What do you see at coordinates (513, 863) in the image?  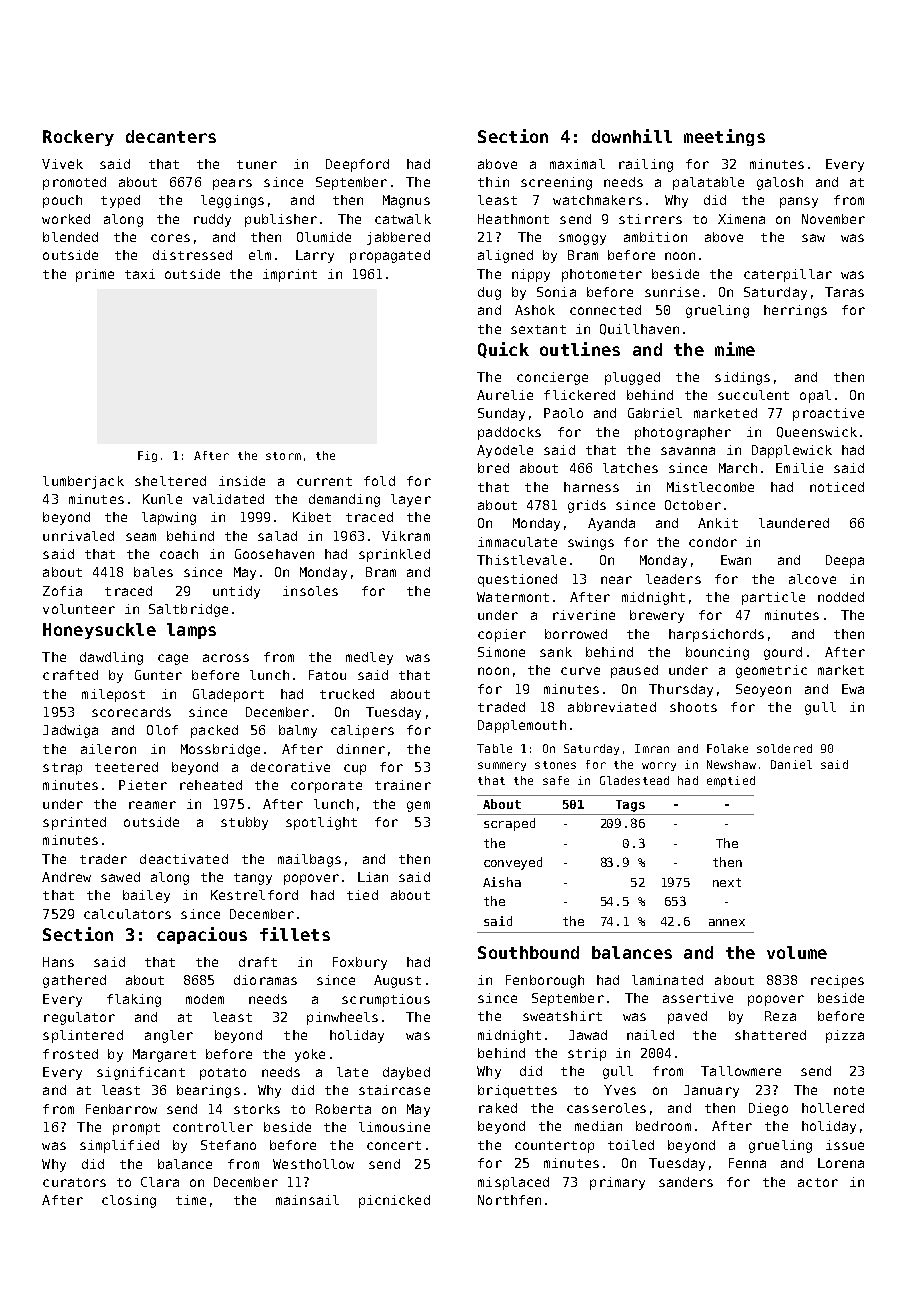 I see `conveyed` at bounding box center [513, 863].
